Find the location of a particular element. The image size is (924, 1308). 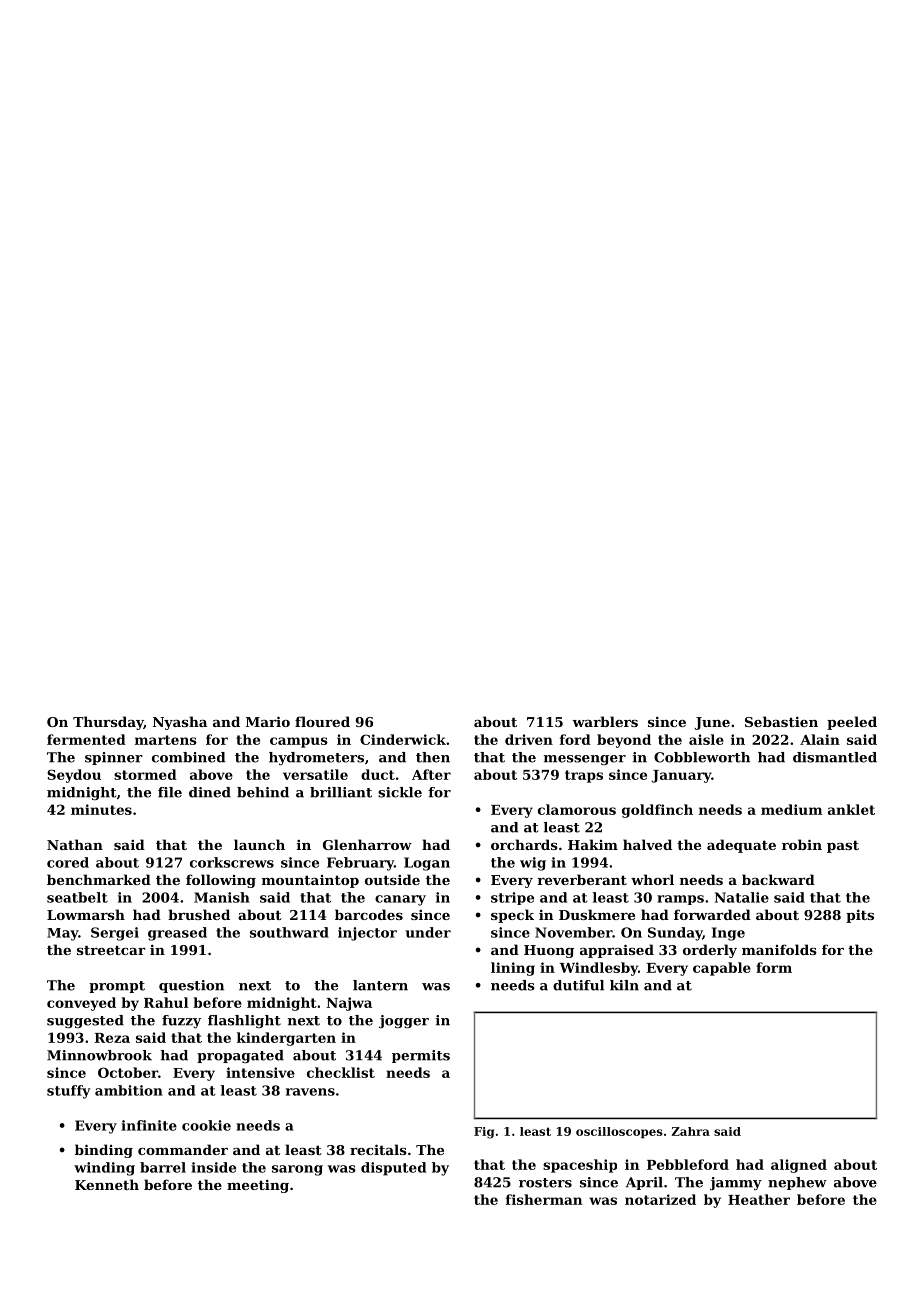

Thursday is located at coordinates (108, 723).
